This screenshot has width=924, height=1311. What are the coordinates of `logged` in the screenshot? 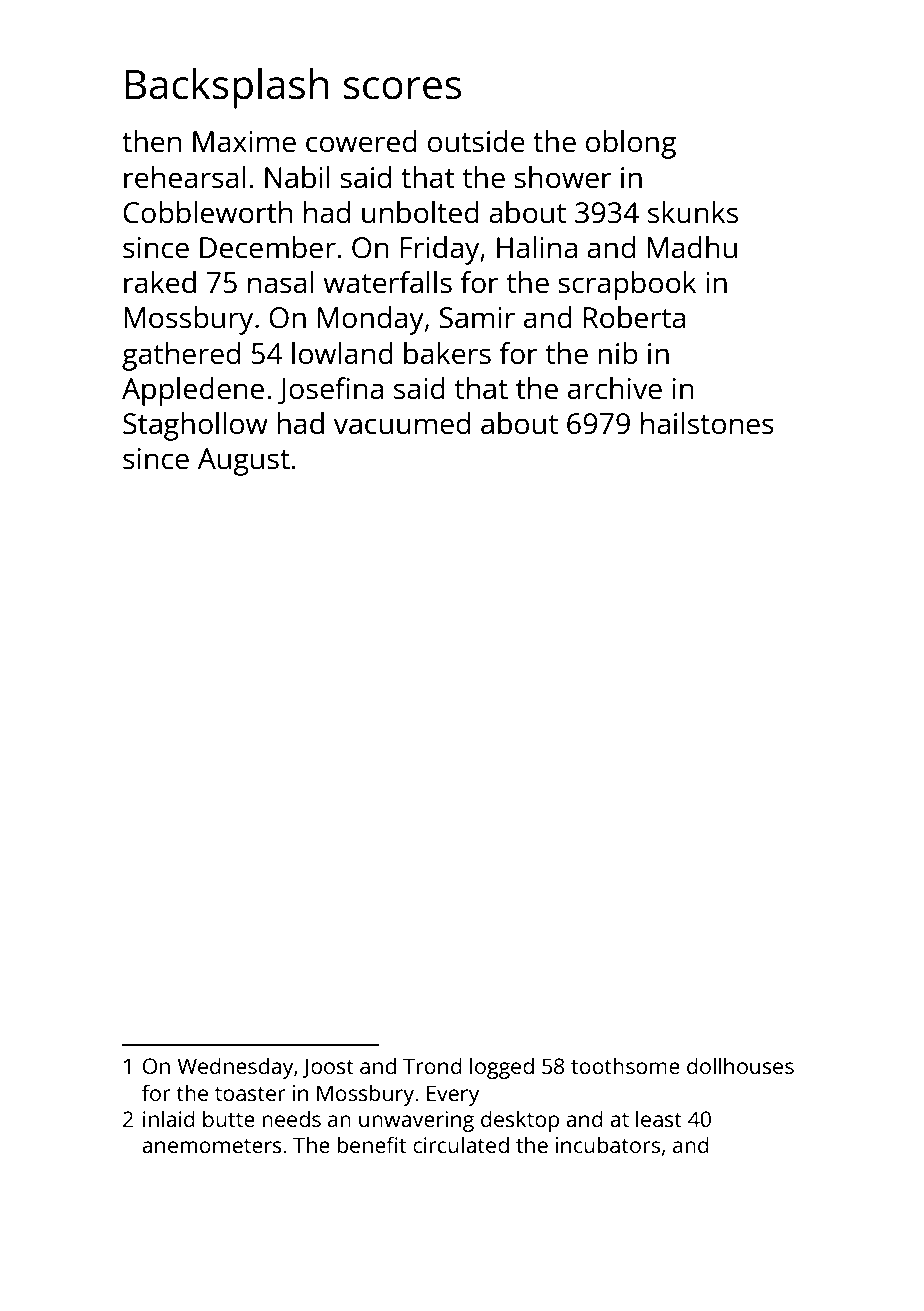 It's located at (502, 1068).
